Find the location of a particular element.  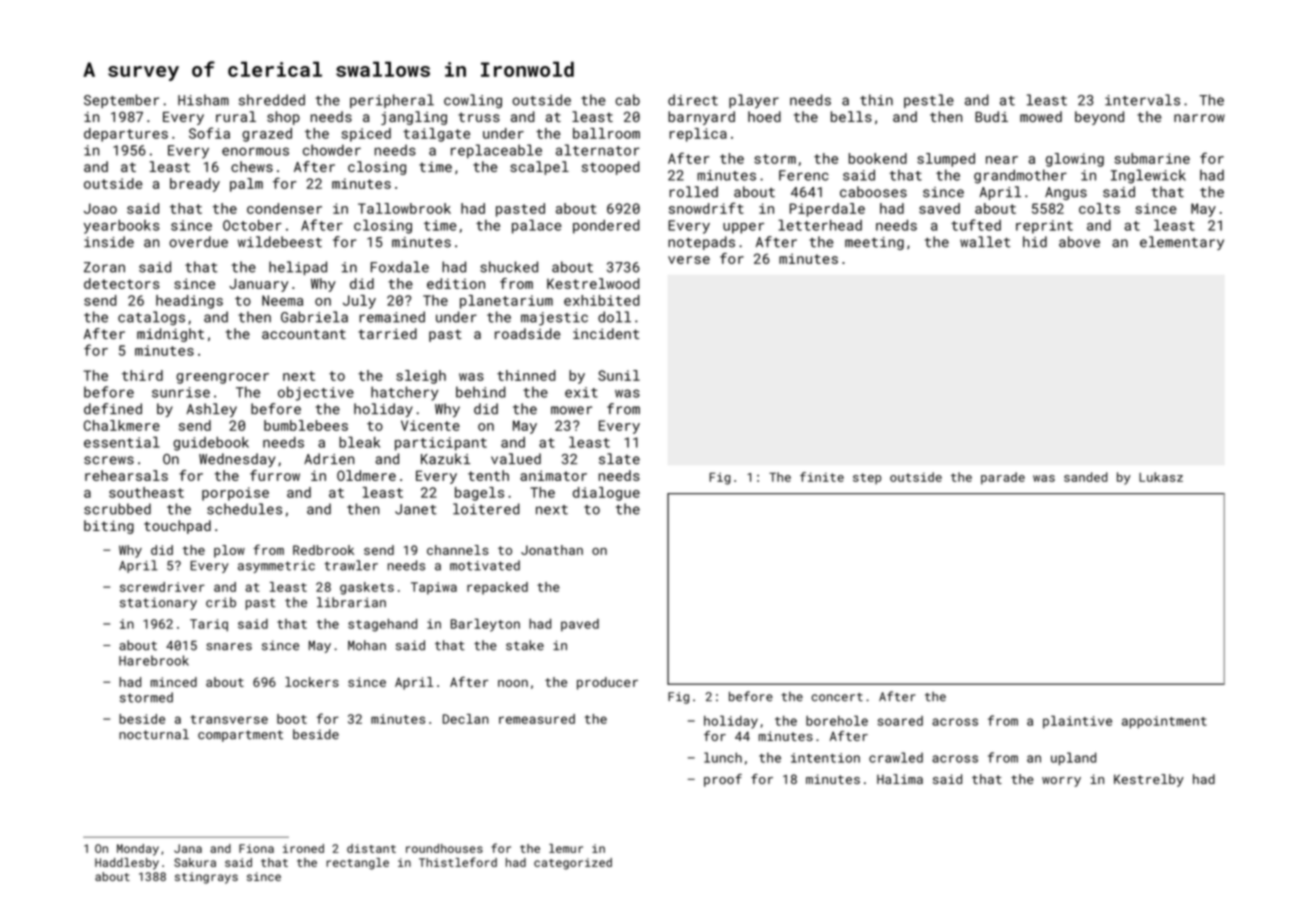

loitered is located at coordinates (486, 509).
